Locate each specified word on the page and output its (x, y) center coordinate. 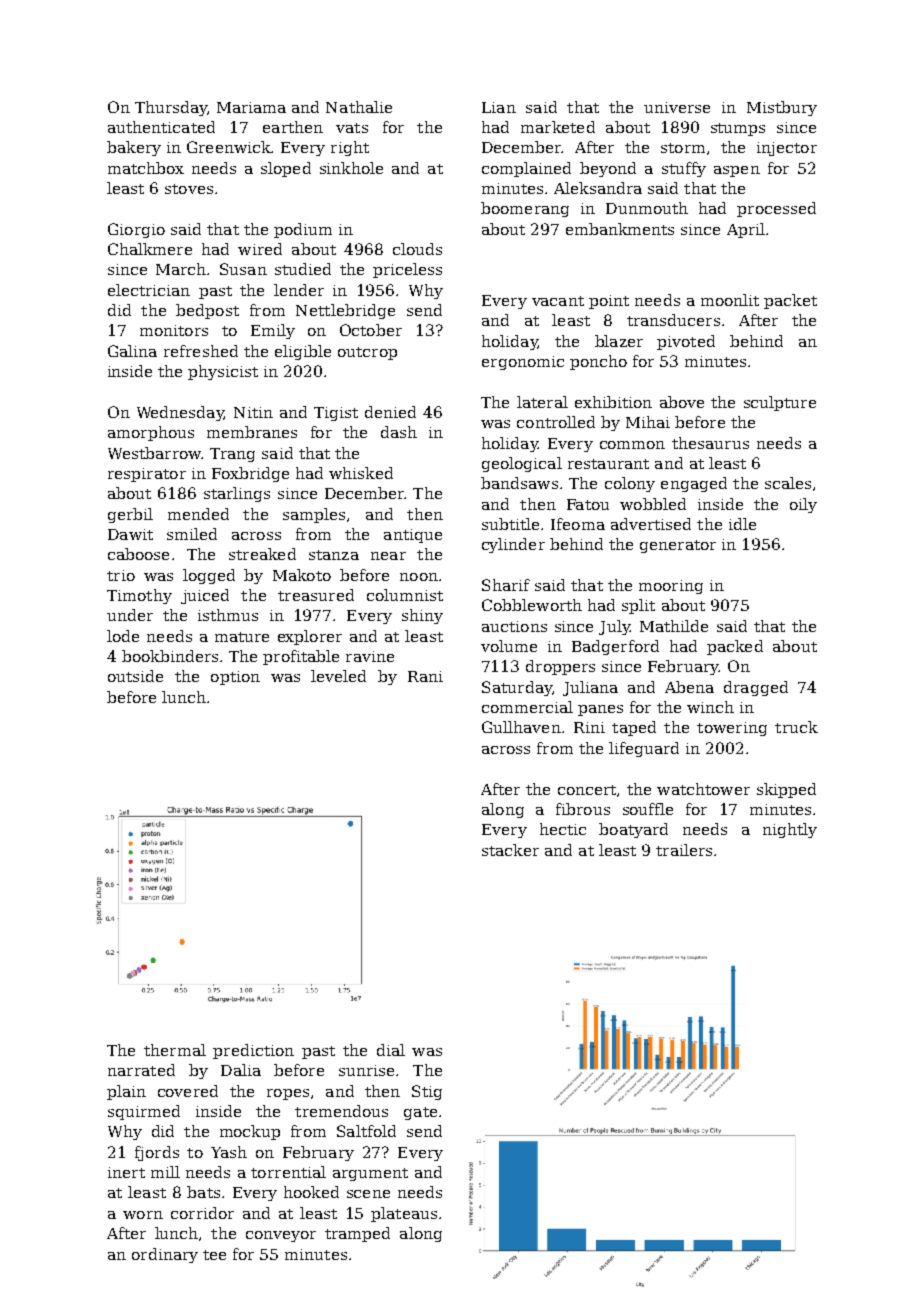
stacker (510, 850)
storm (683, 148)
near (388, 556)
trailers (684, 850)
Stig (427, 1092)
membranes (252, 432)
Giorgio (136, 230)
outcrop (367, 353)
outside (135, 676)
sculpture (780, 403)
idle (742, 524)
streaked (262, 554)
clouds (417, 249)
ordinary (165, 1255)
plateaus (404, 1214)
